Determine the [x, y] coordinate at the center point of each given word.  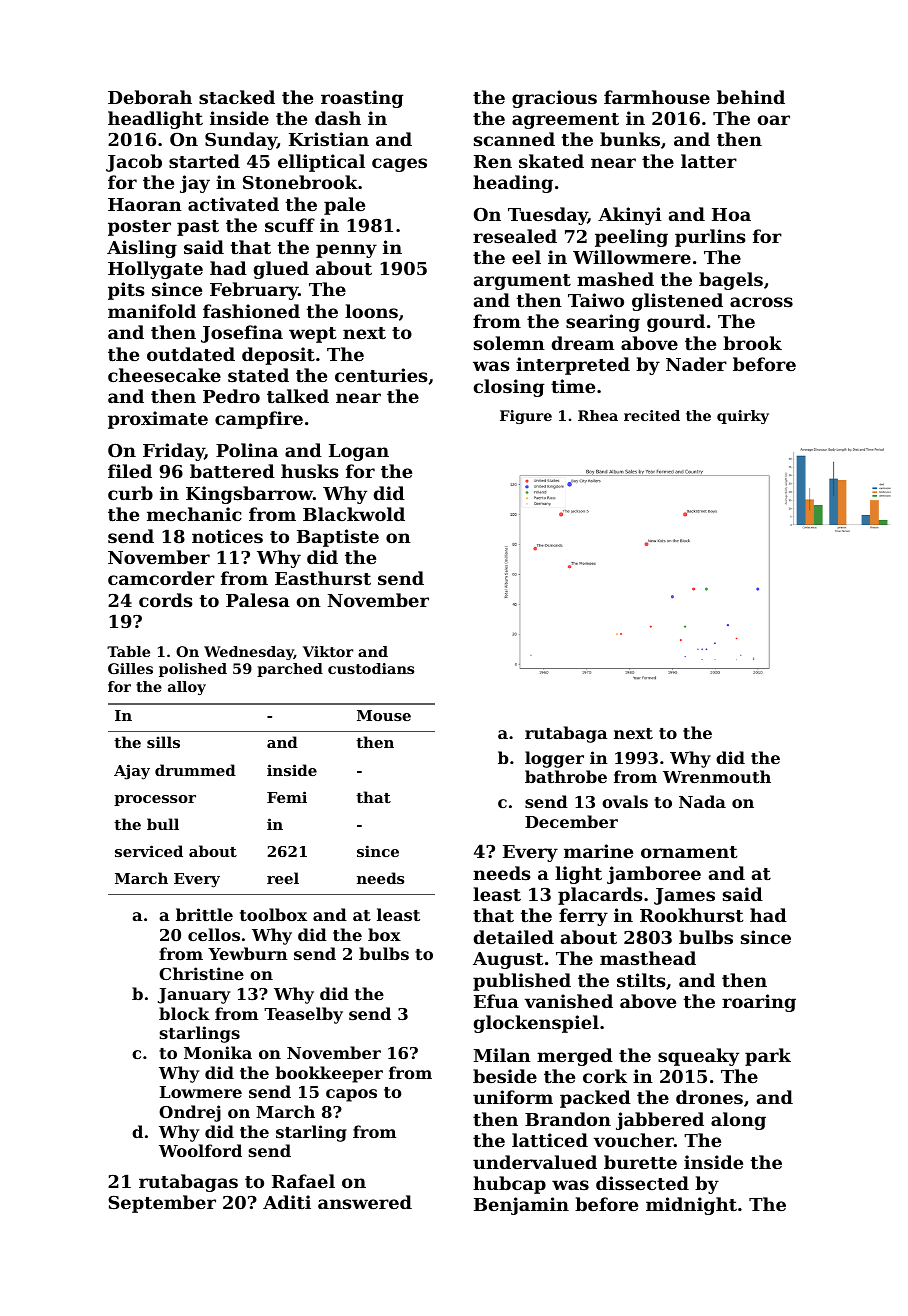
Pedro [231, 396]
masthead [648, 958]
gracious [554, 99]
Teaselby [303, 1015]
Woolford [200, 1150]
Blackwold [354, 514]
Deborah [150, 97]
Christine [201, 973]
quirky [743, 417]
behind [751, 97]
